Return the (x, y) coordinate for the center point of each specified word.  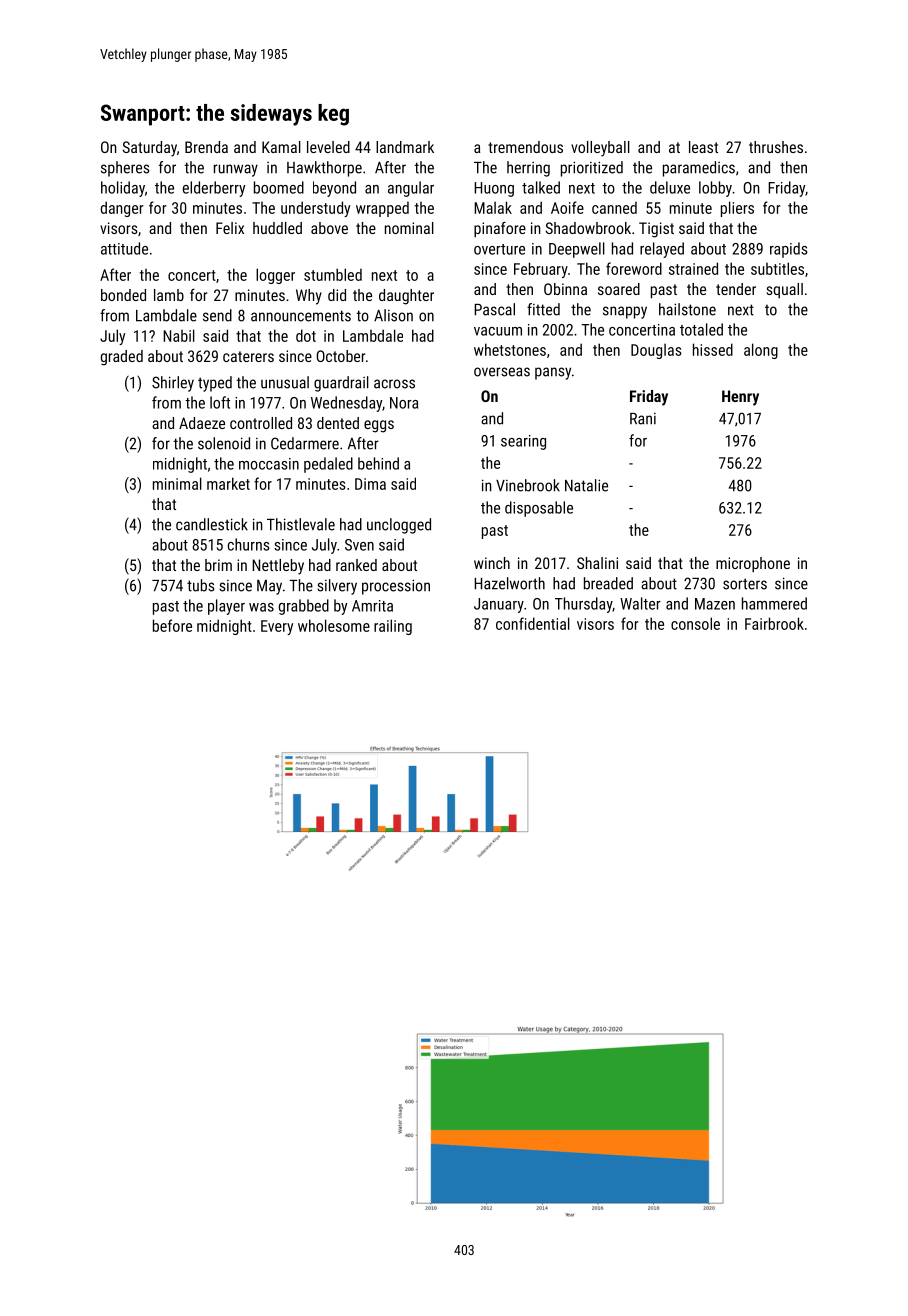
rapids (789, 250)
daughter (406, 297)
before (172, 625)
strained (693, 268)
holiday (123, 189)
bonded (123, 295)
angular (411, 189)
